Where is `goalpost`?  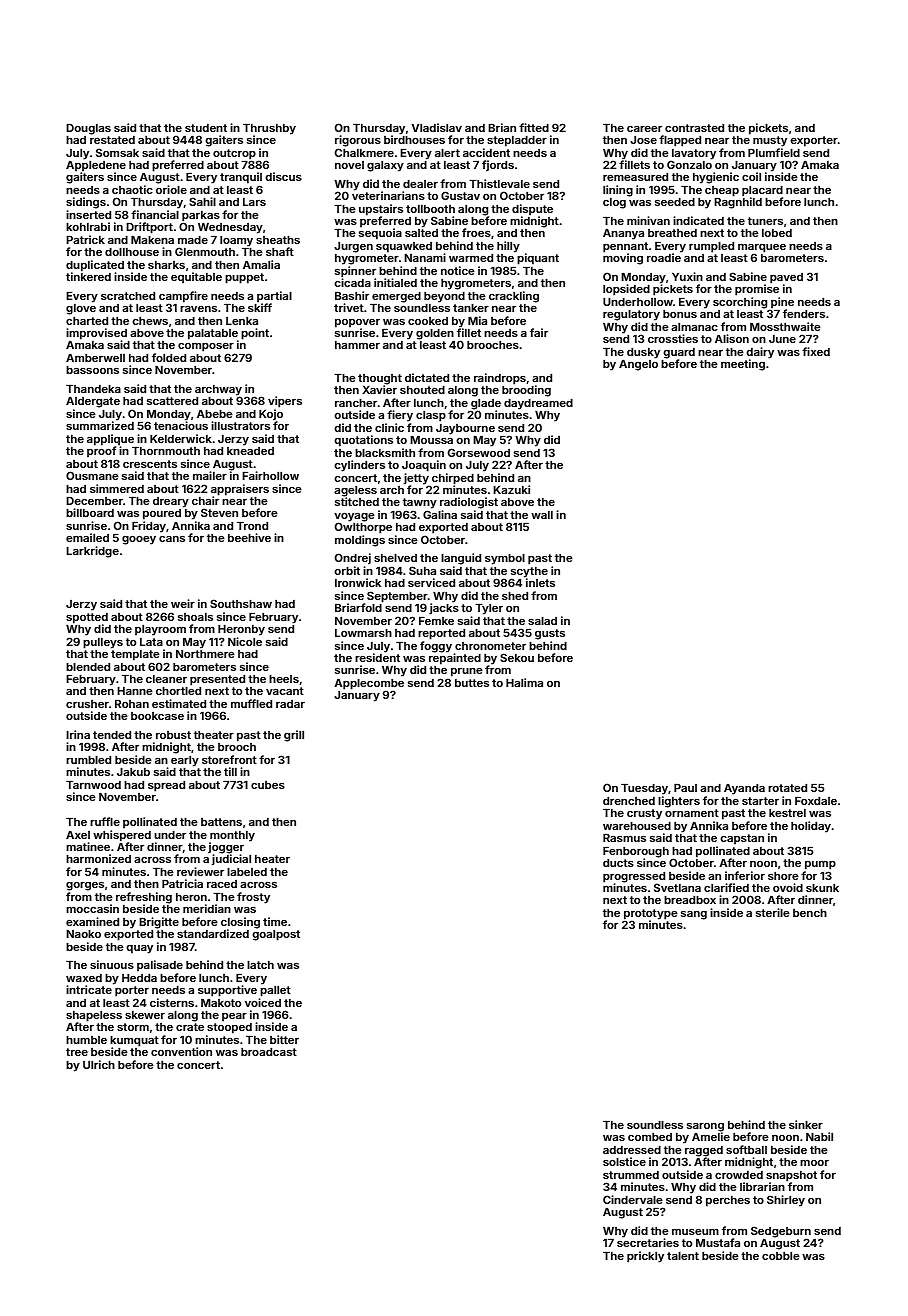
goalpost is located at coordinates (276, 935).
